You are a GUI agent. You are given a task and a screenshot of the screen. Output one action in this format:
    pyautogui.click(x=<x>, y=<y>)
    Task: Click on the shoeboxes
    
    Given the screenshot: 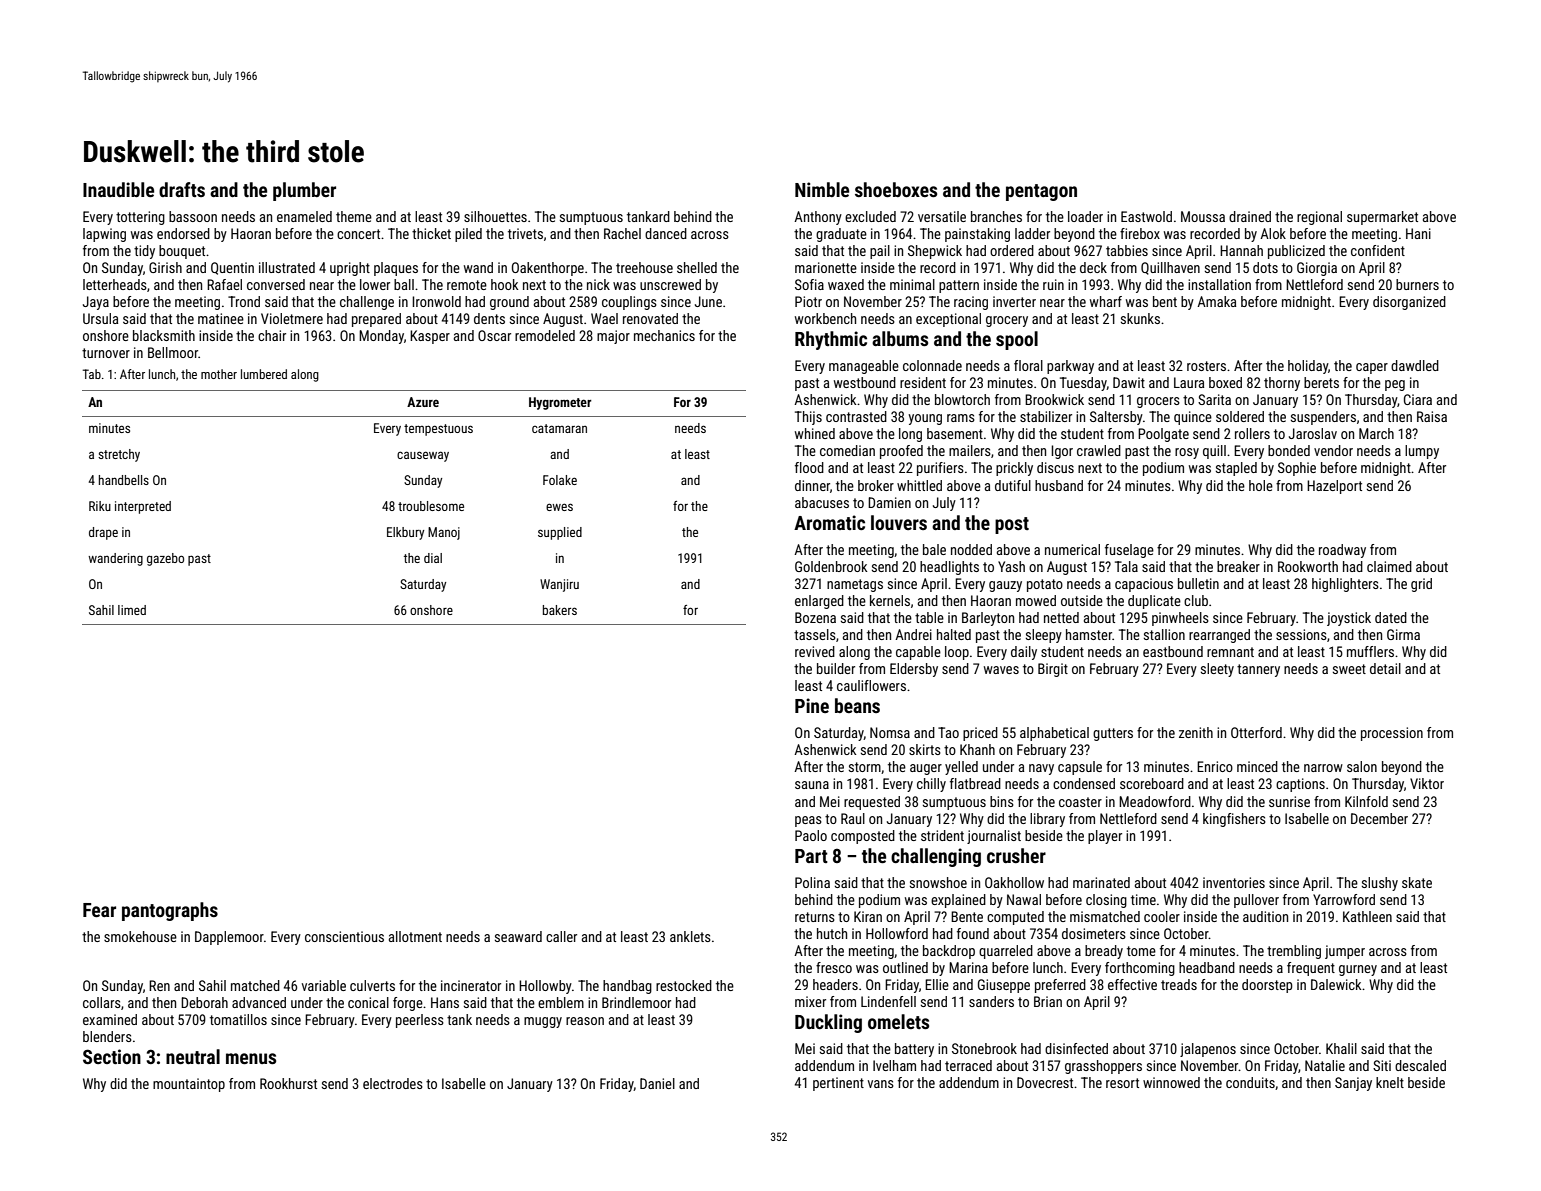 What is the action you would take?
    pyautogui.click(x=896, y=189)
